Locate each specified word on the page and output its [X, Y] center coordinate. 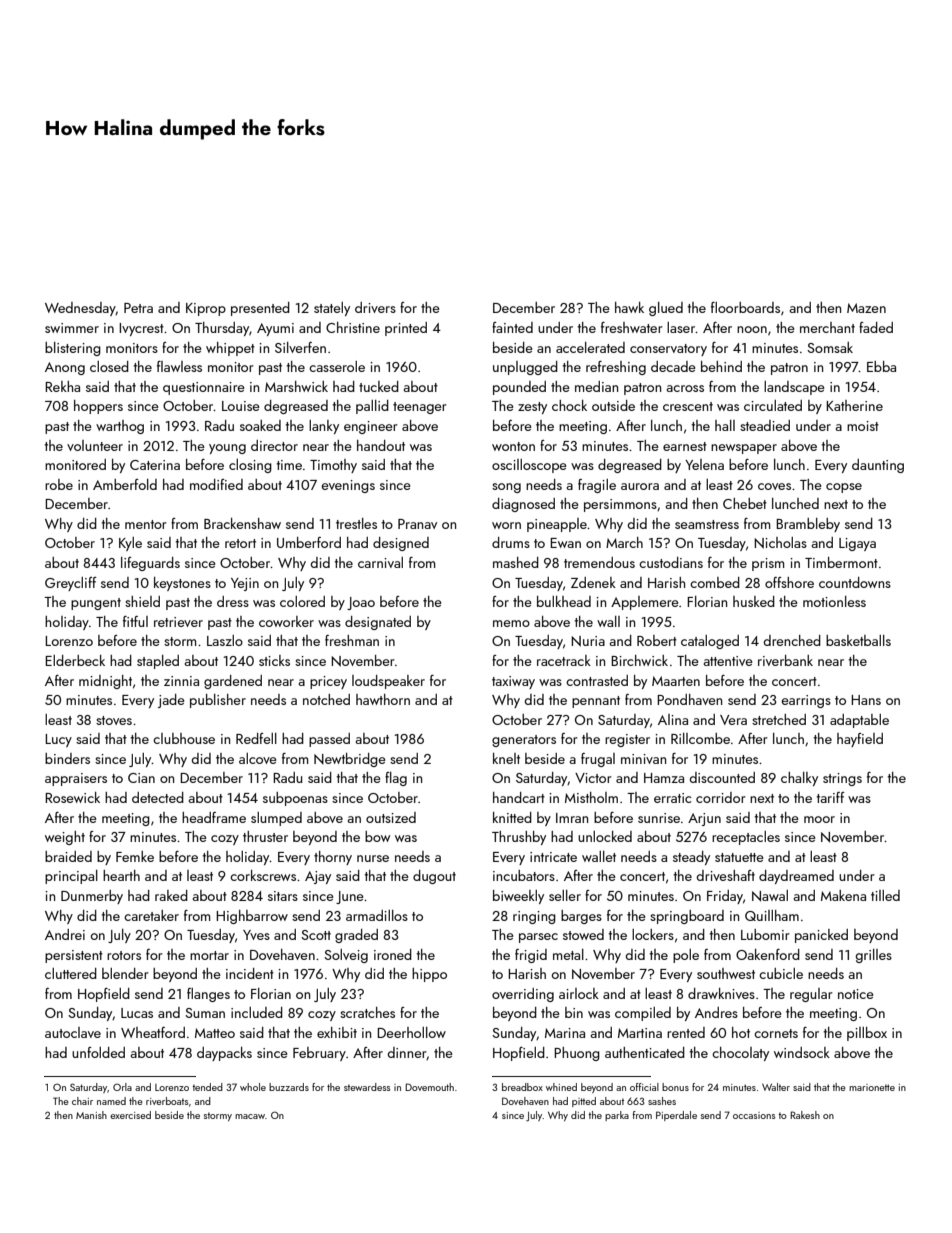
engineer [371, 427]
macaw [250, 1116]
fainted [512, 327]
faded [876, 327]
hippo [429, 975]
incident [250, 973]
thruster [265, 836]
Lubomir [765, 934]
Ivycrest [141, 329]
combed [715, 582]
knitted [512, 817]
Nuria [588, 641]
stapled [158, 662]
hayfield [860, 740]
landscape [794, 388]
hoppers [98, 407]
